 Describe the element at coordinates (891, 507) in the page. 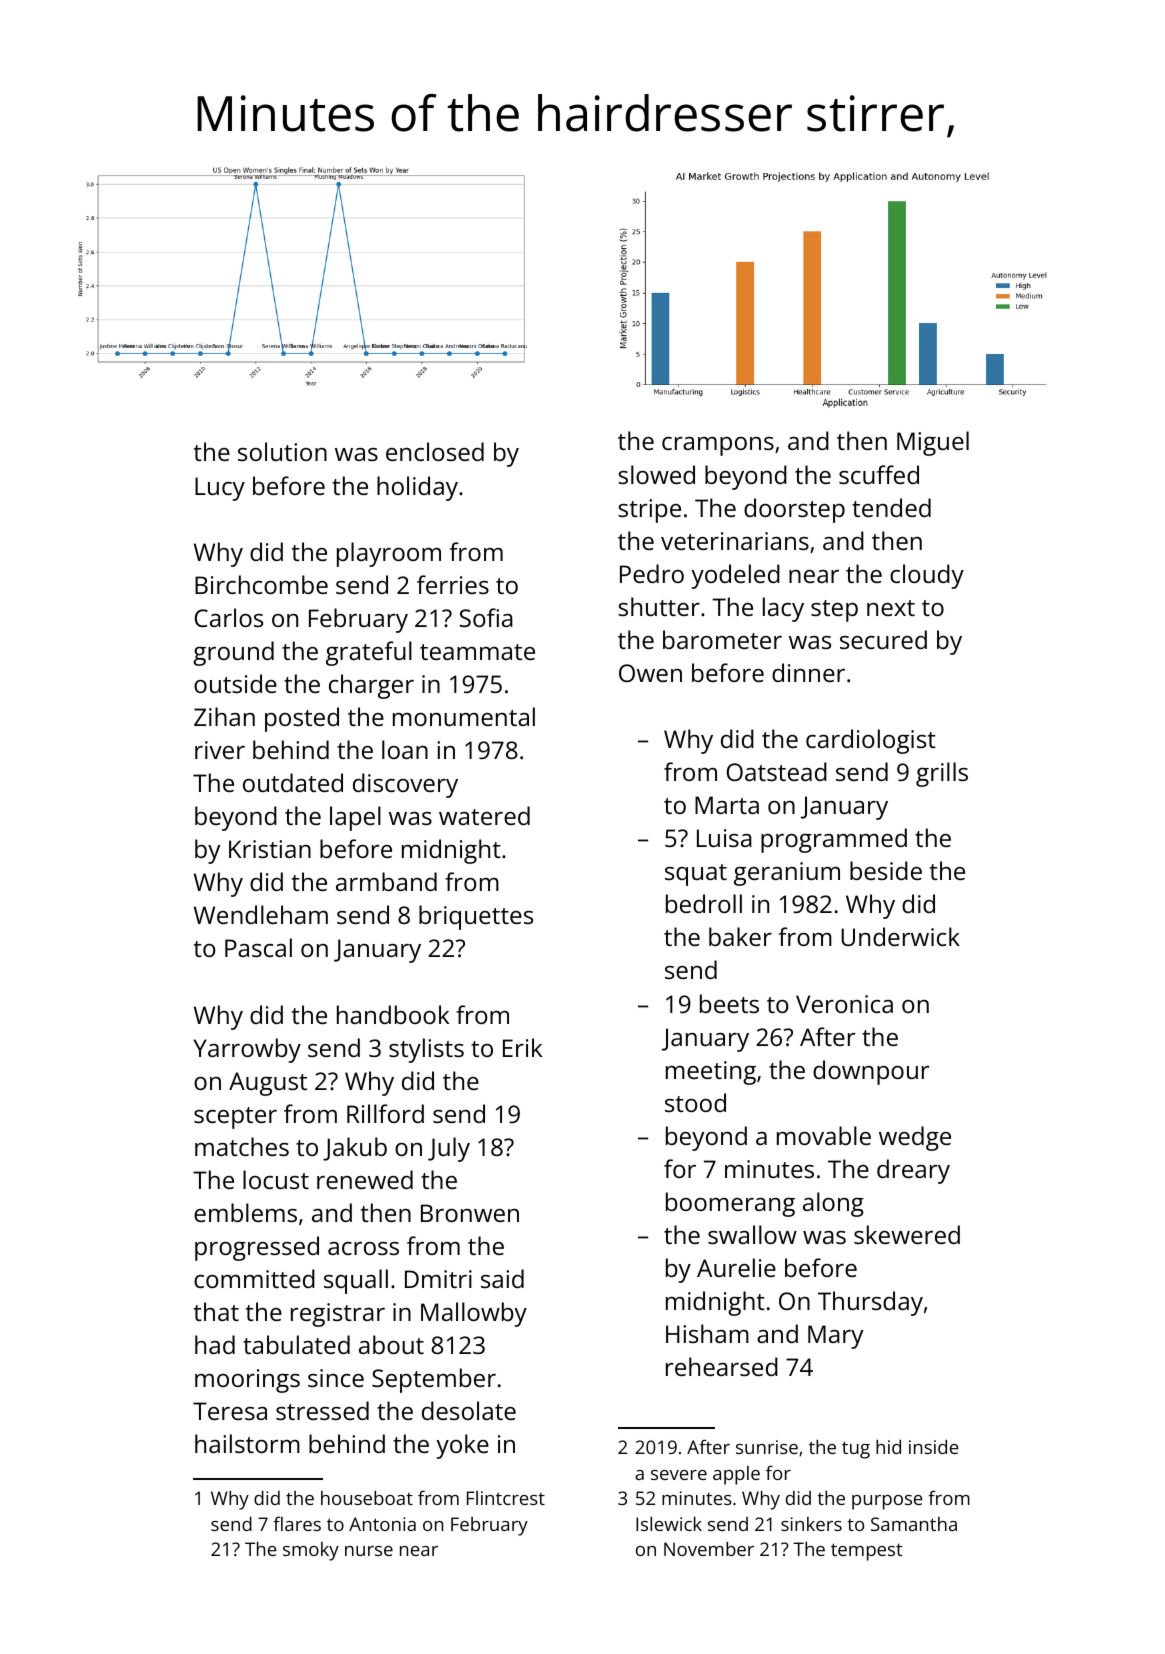

I see `tended` at that location.
